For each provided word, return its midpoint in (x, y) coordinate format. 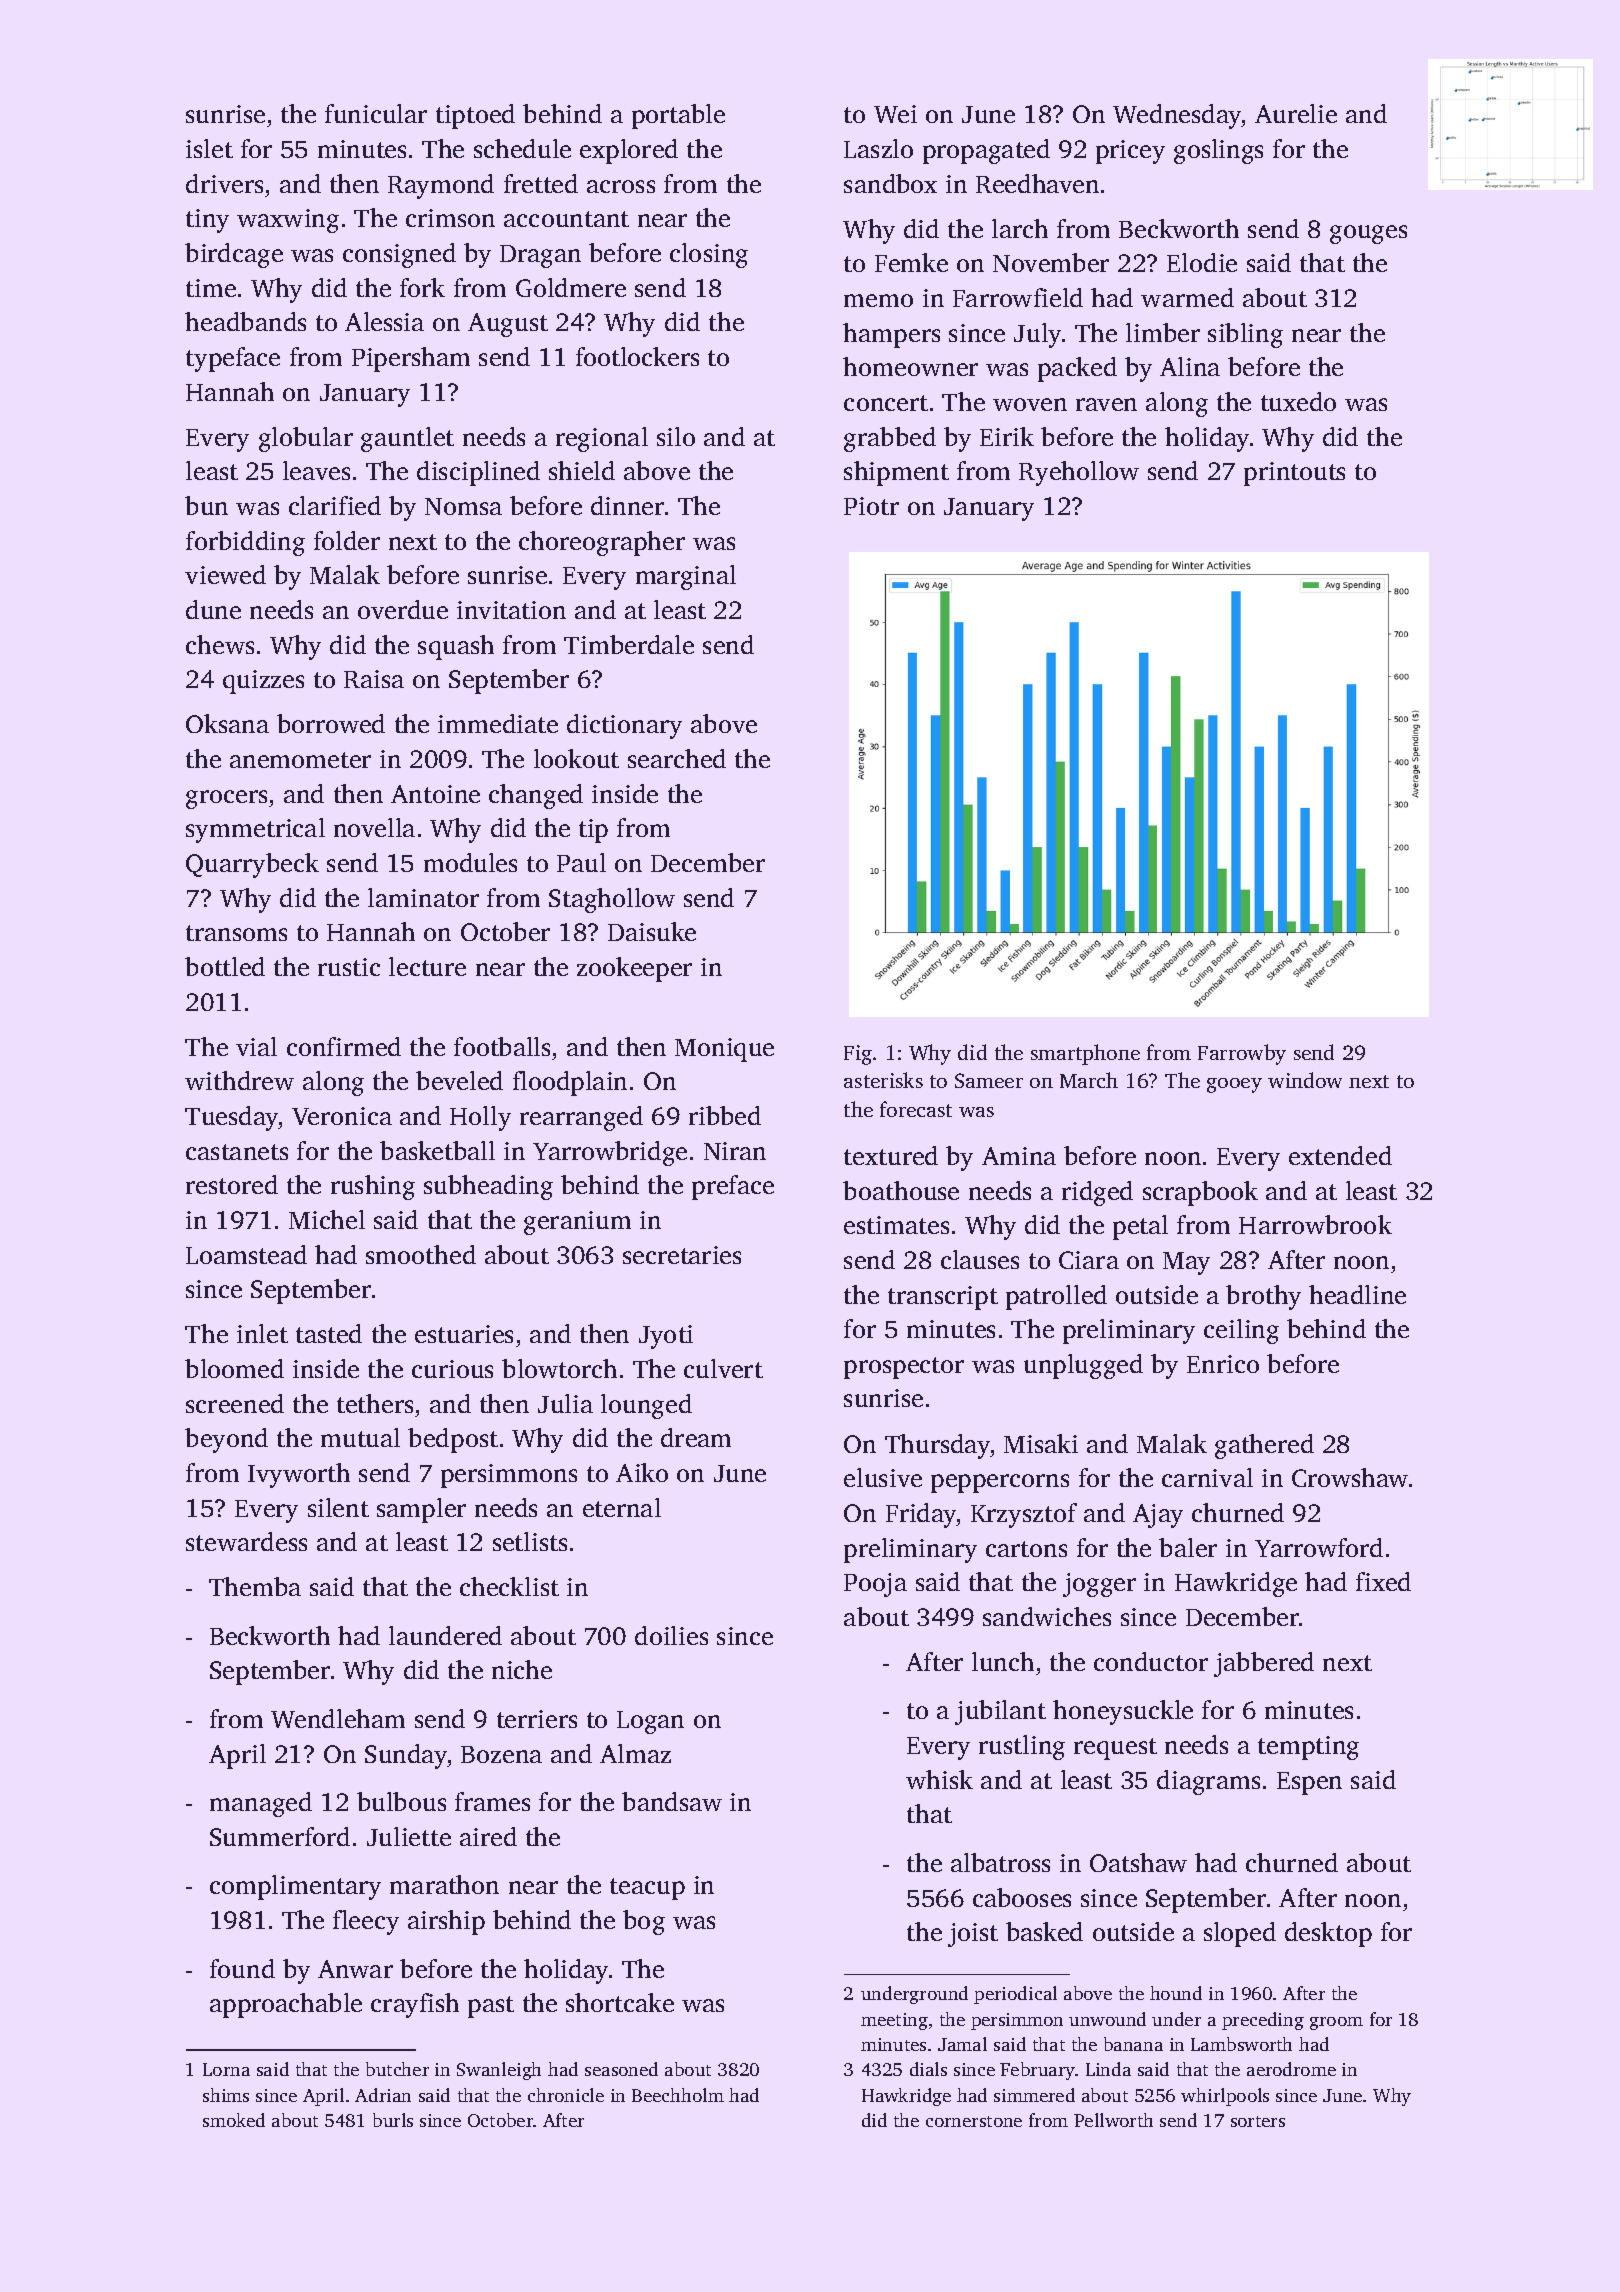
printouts (1294, 474)
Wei (895, 114)
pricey (1130, 152)
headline (1357, 1294)
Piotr (871, 506)
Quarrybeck (252, 865)
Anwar (355, 1969)
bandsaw (672, 1801)
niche (522, 1669)
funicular (376, 113)
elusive (883, 1477)
